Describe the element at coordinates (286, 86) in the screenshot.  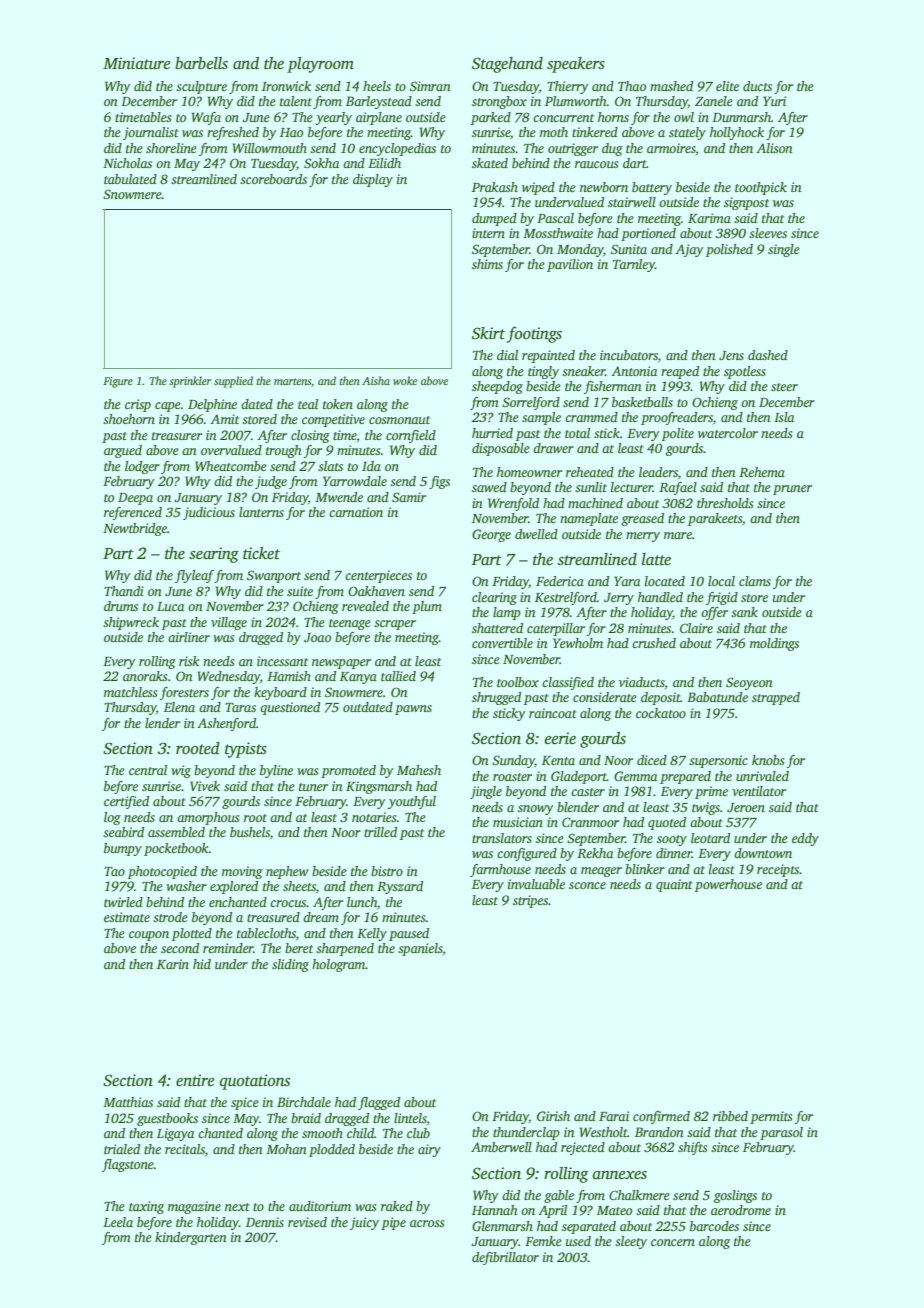
I see `Ironwick` at that location.
